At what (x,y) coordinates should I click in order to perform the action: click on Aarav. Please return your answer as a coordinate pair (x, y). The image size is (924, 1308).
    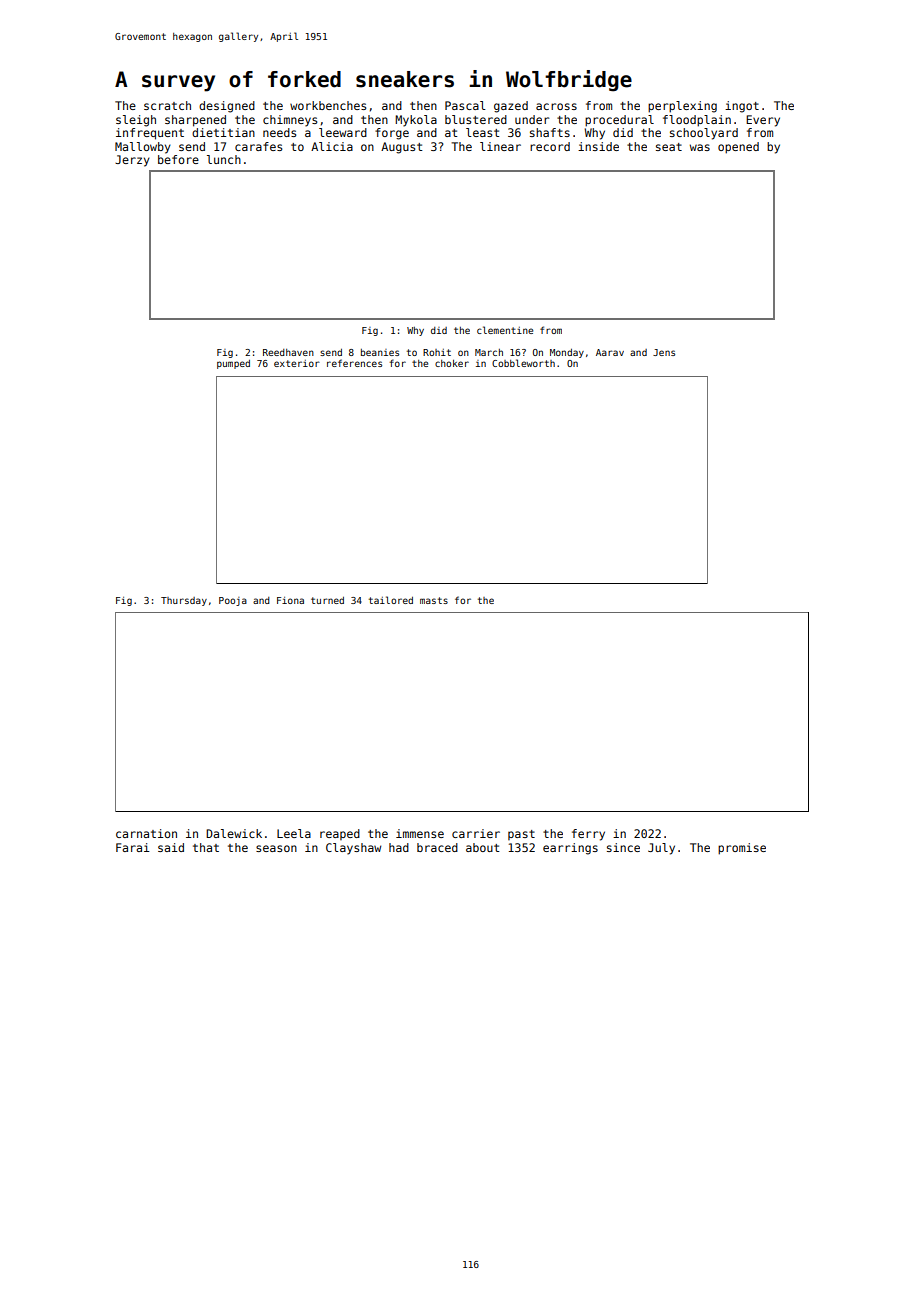
    Looking at the image, I should click on (610, 352).
